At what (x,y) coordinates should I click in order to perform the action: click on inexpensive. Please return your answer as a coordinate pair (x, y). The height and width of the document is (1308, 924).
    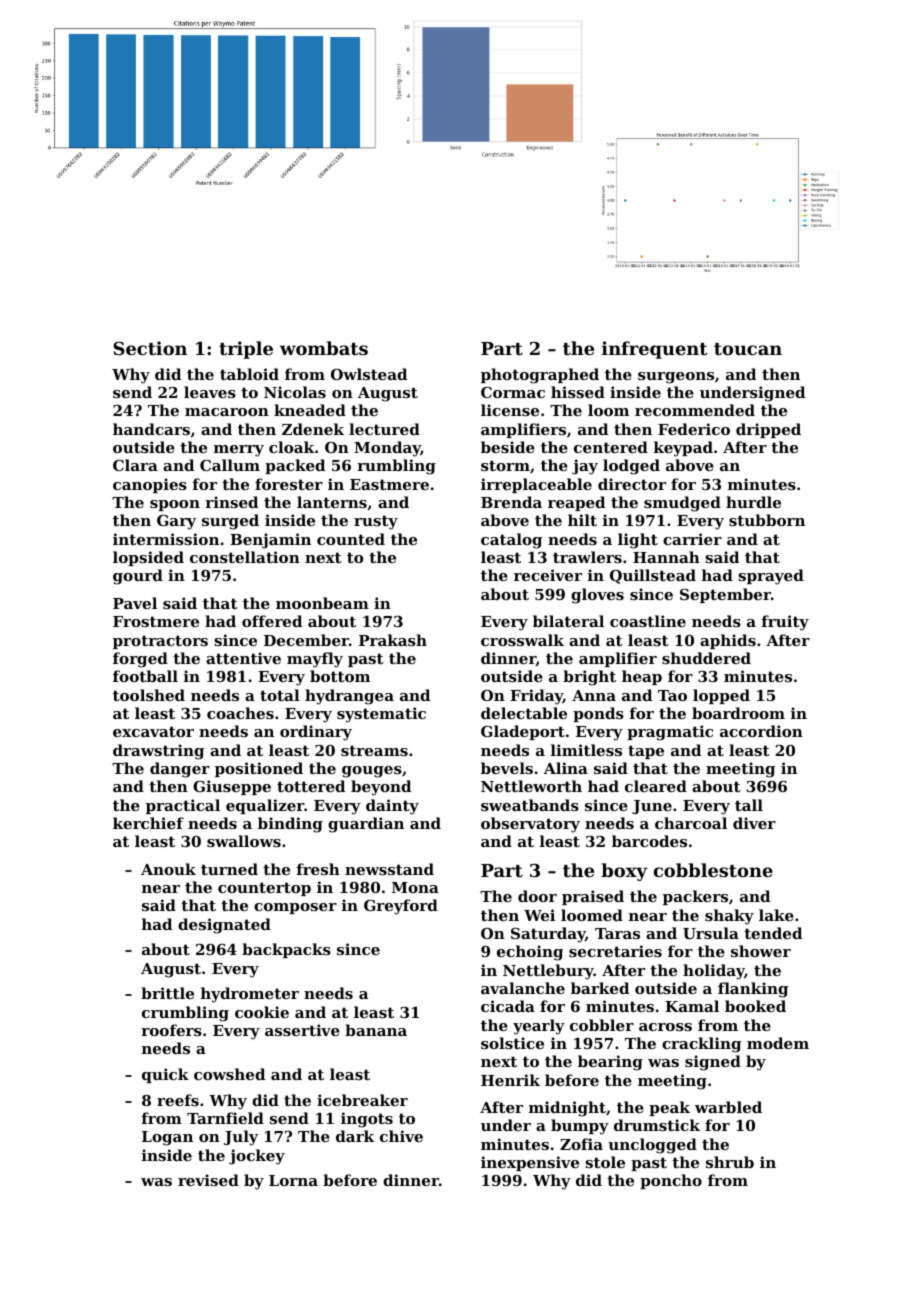
    Looking at the image, I should click on (530, 1163).
